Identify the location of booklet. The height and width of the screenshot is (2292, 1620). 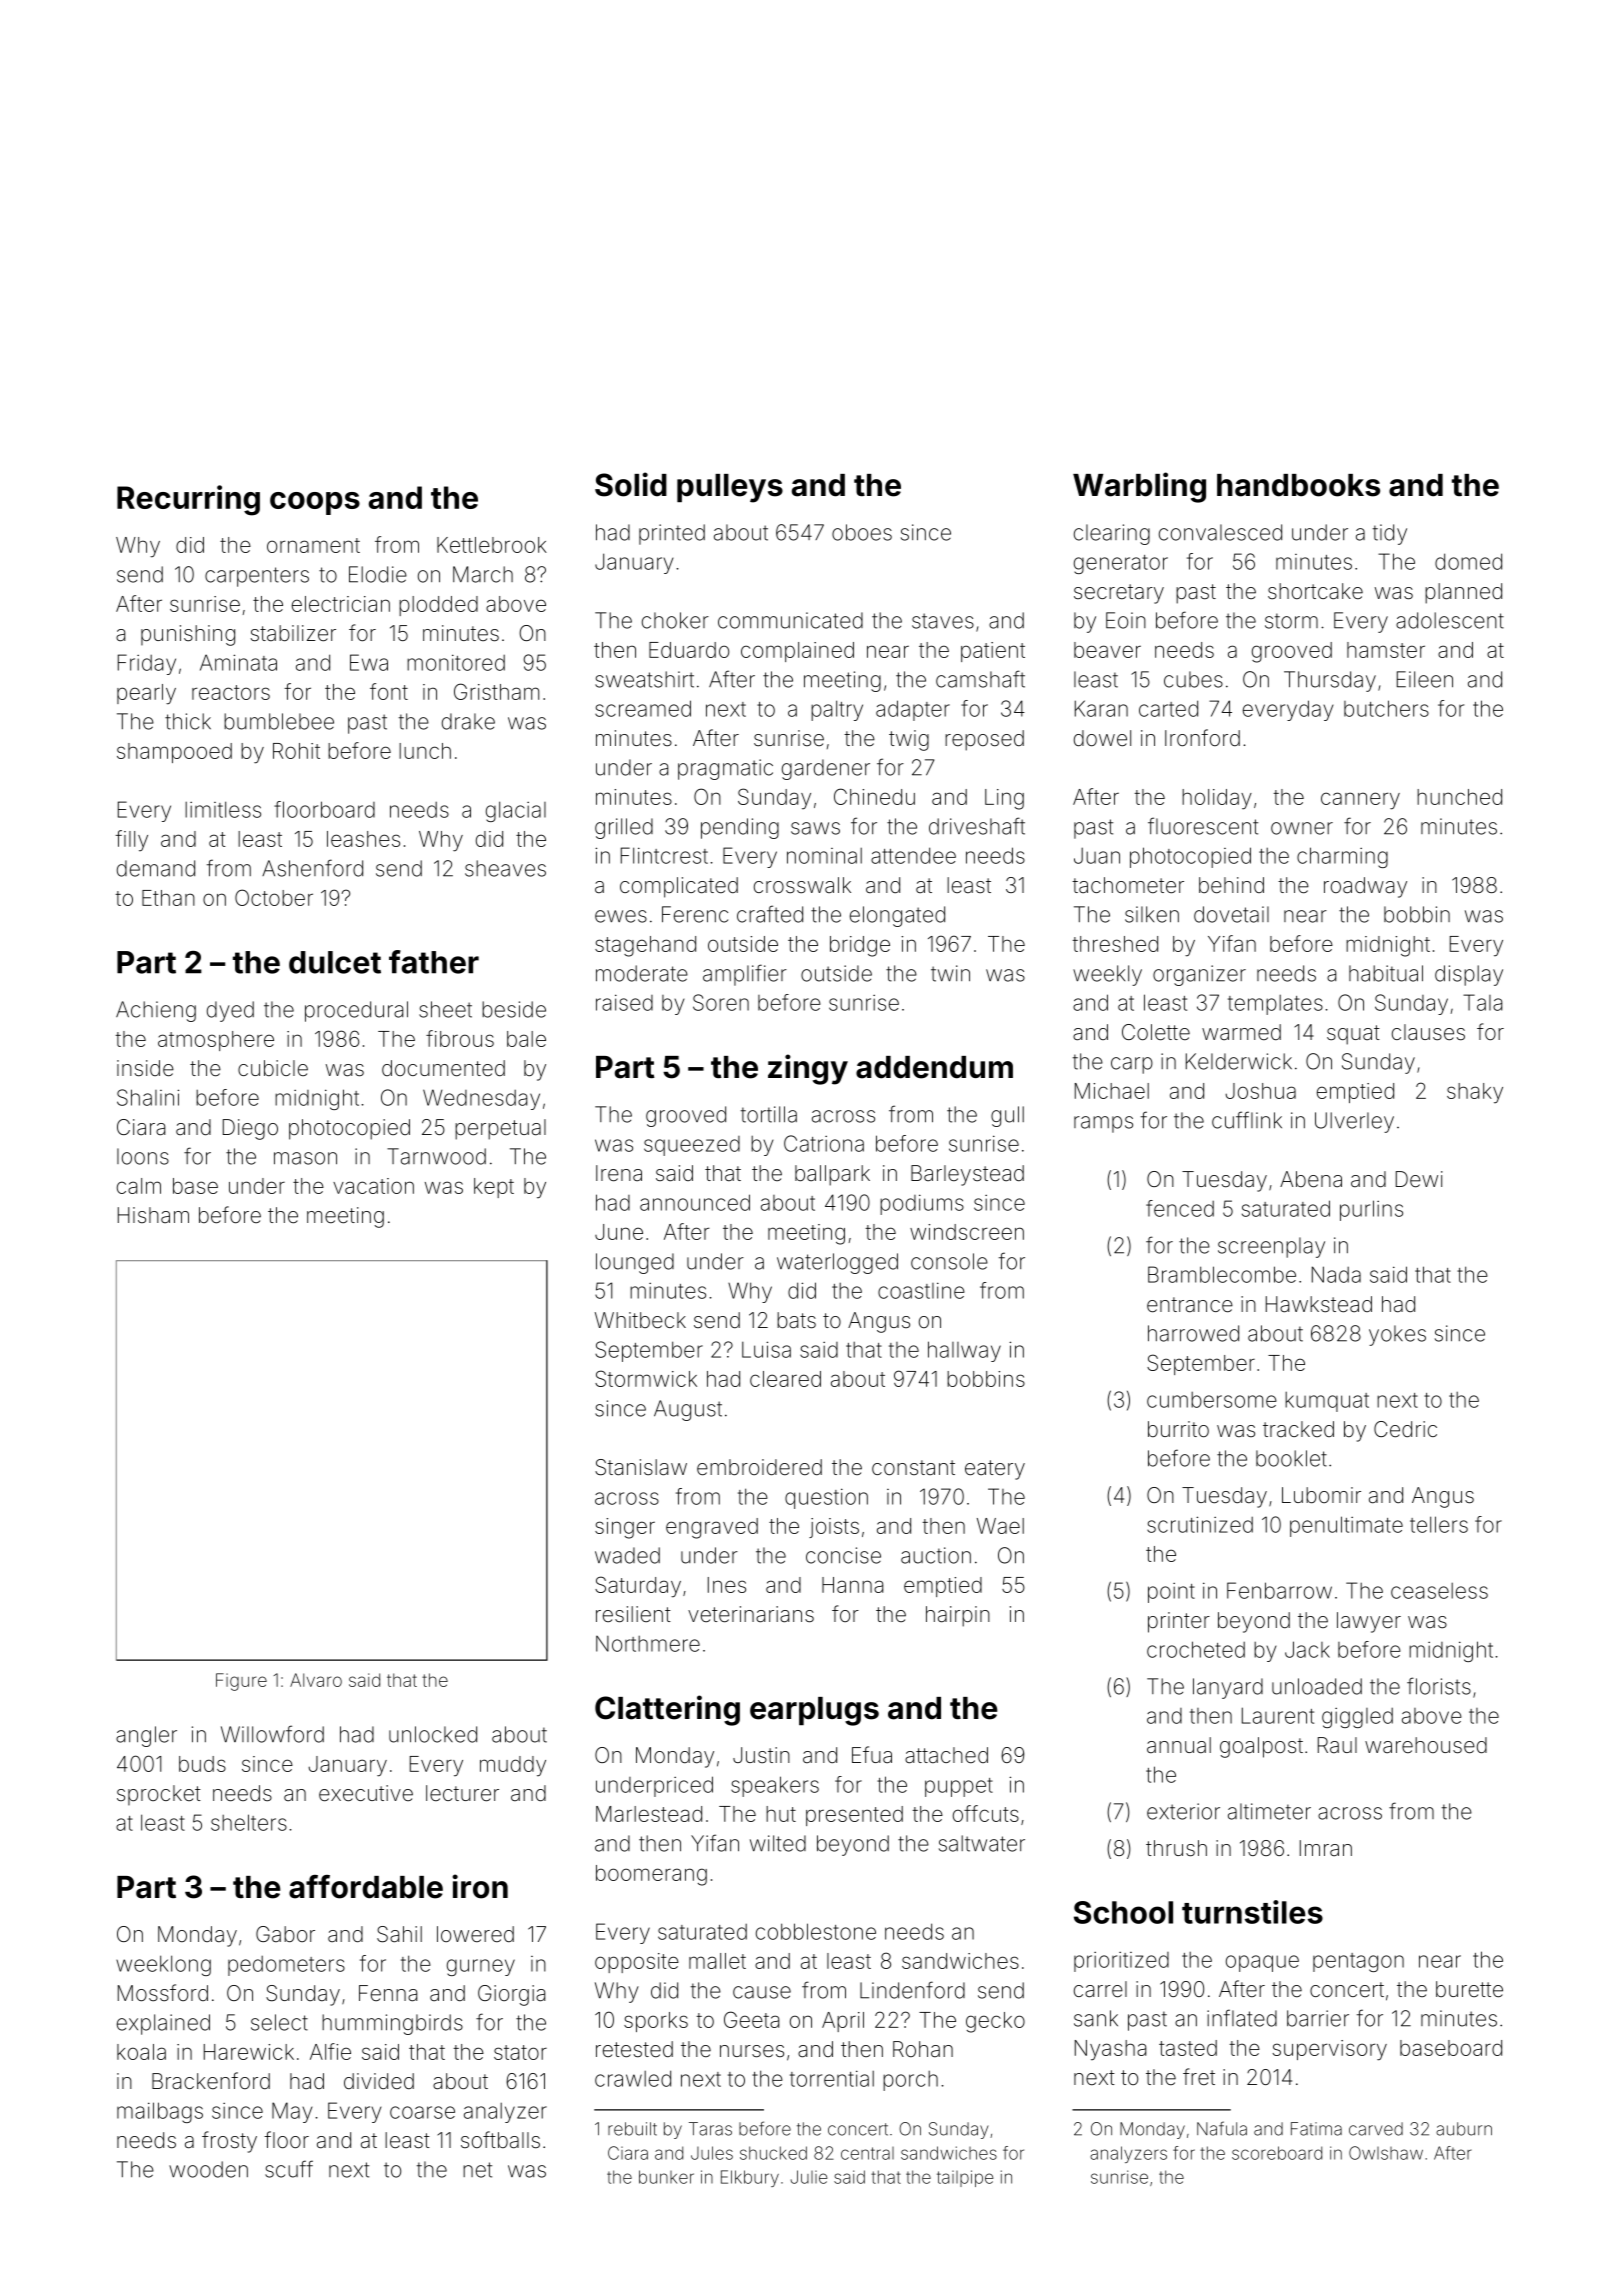
(1291, 1458).
